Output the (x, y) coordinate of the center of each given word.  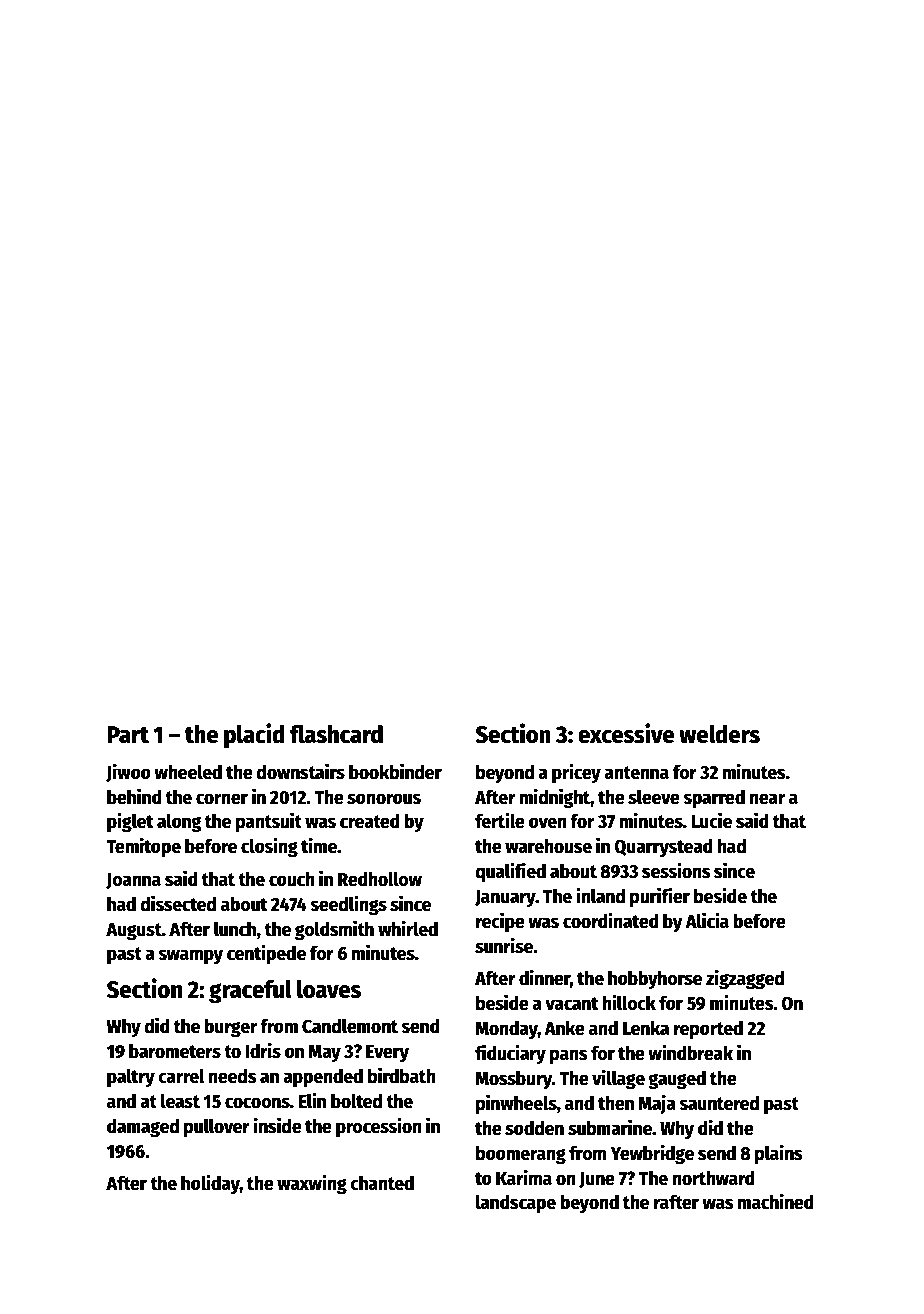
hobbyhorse (655, 979)
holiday (210, 1184)
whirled (408, 928)
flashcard (336, 734)
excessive (626, 733)
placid (254, 735)
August (134, 931)
